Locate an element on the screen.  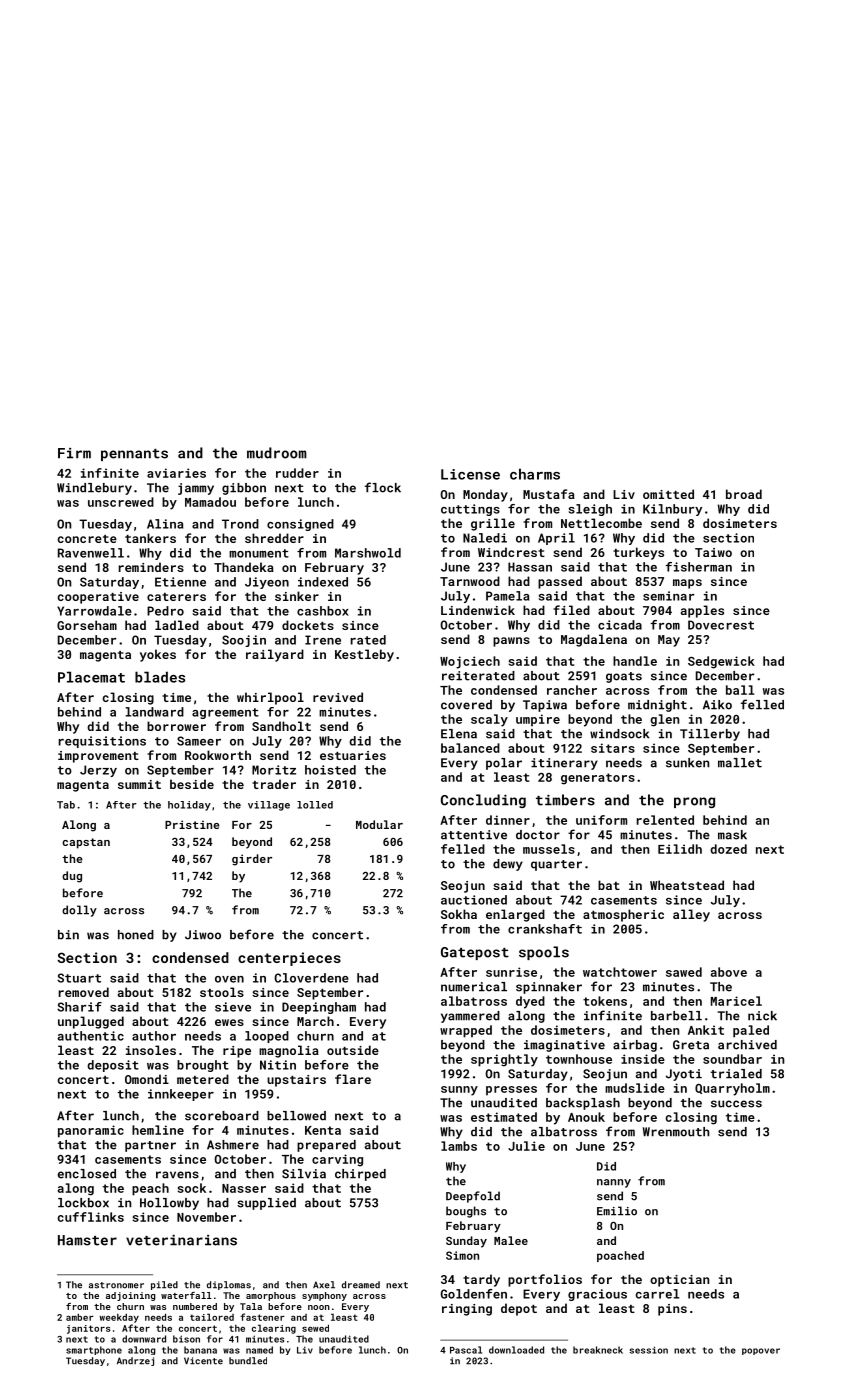
pawns is located at coordinates (511, 642).
